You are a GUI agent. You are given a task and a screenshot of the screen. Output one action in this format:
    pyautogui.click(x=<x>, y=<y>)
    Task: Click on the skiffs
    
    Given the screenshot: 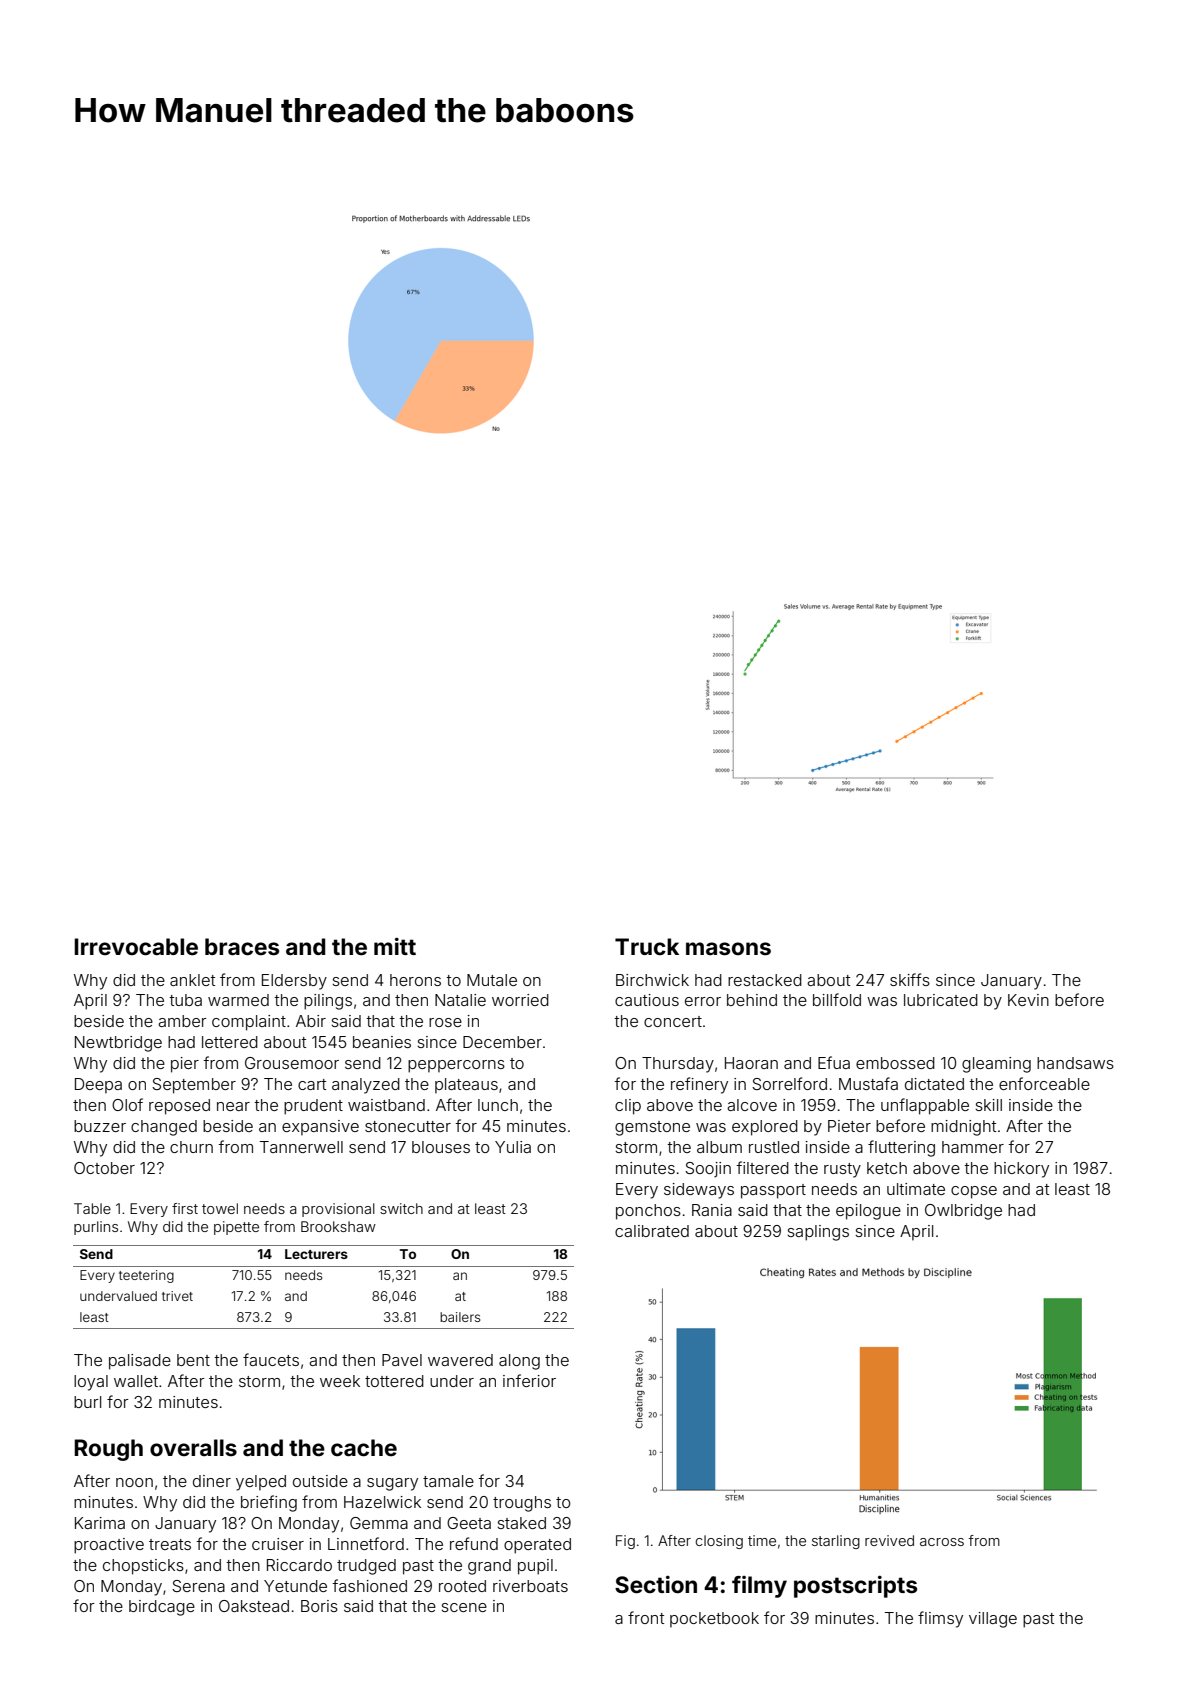 What is the action you would take?
    pyautogui.click(x=910, y=979)
